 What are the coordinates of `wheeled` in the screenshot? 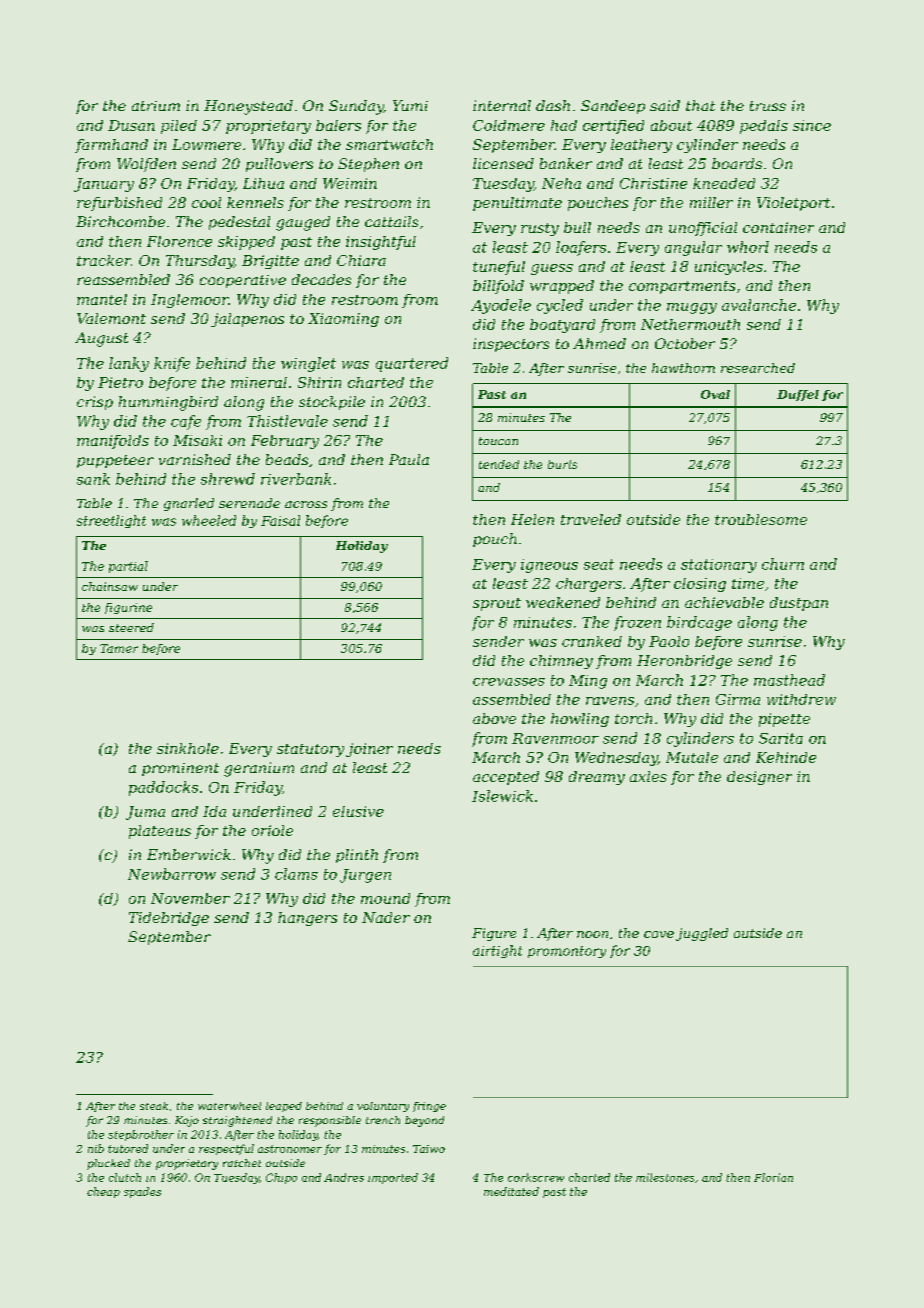 It's located at (209, 520).
